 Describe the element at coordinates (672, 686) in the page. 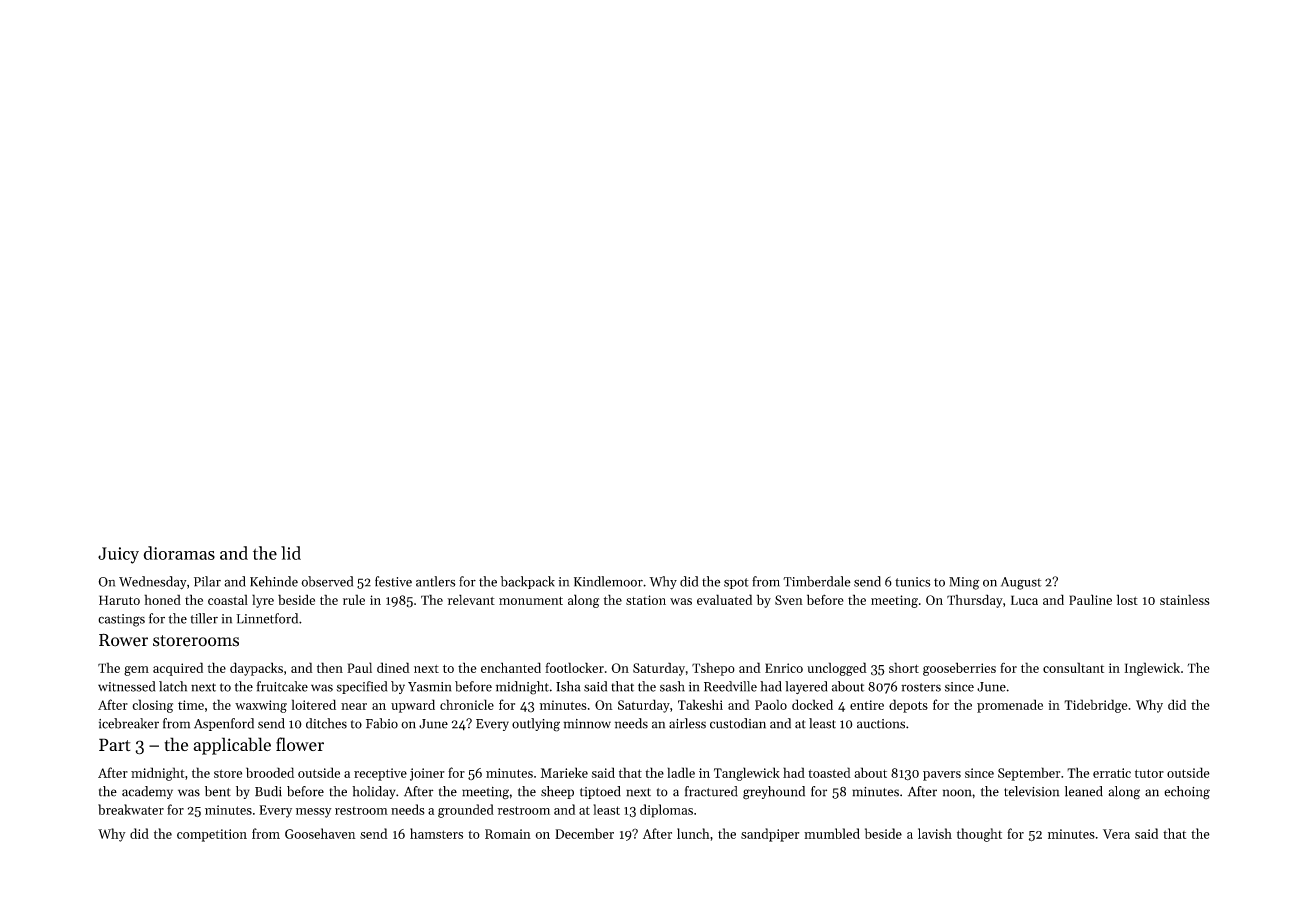

I see `sash` at that location.
